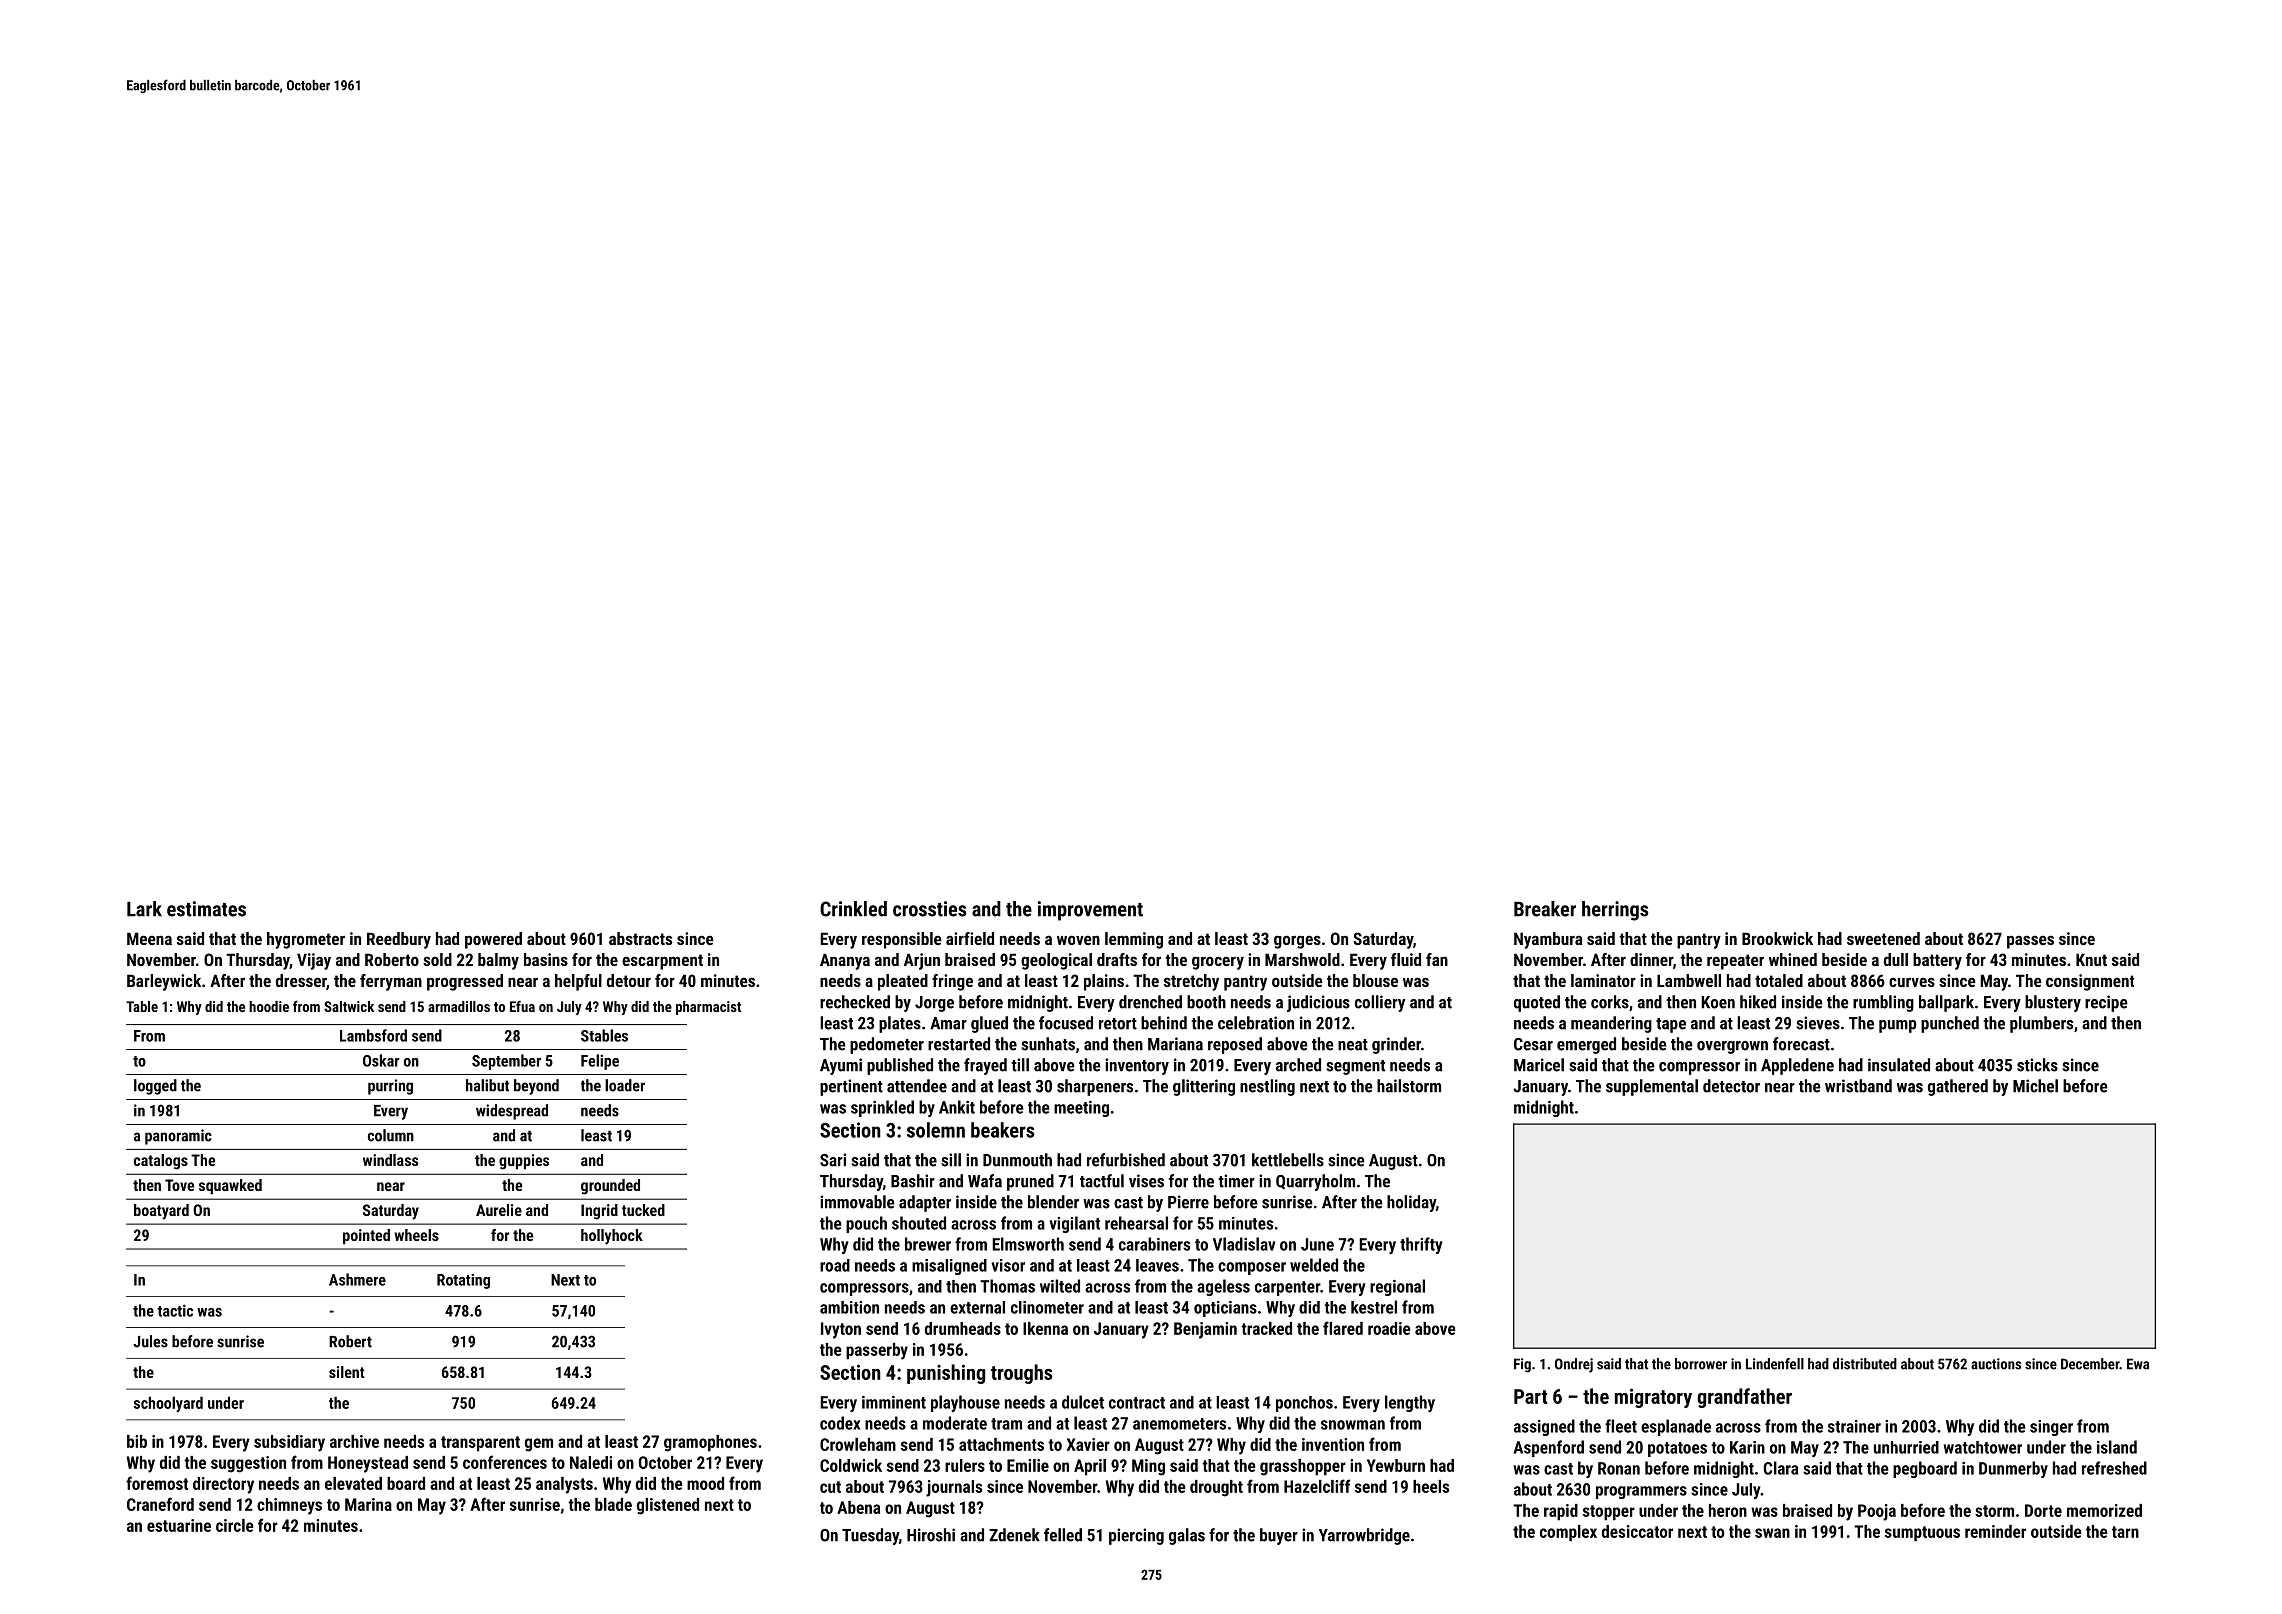  What do you see at coordinates (144, 909) in the screenshot?
I see `Lark` at bounding box center [144, 909].
